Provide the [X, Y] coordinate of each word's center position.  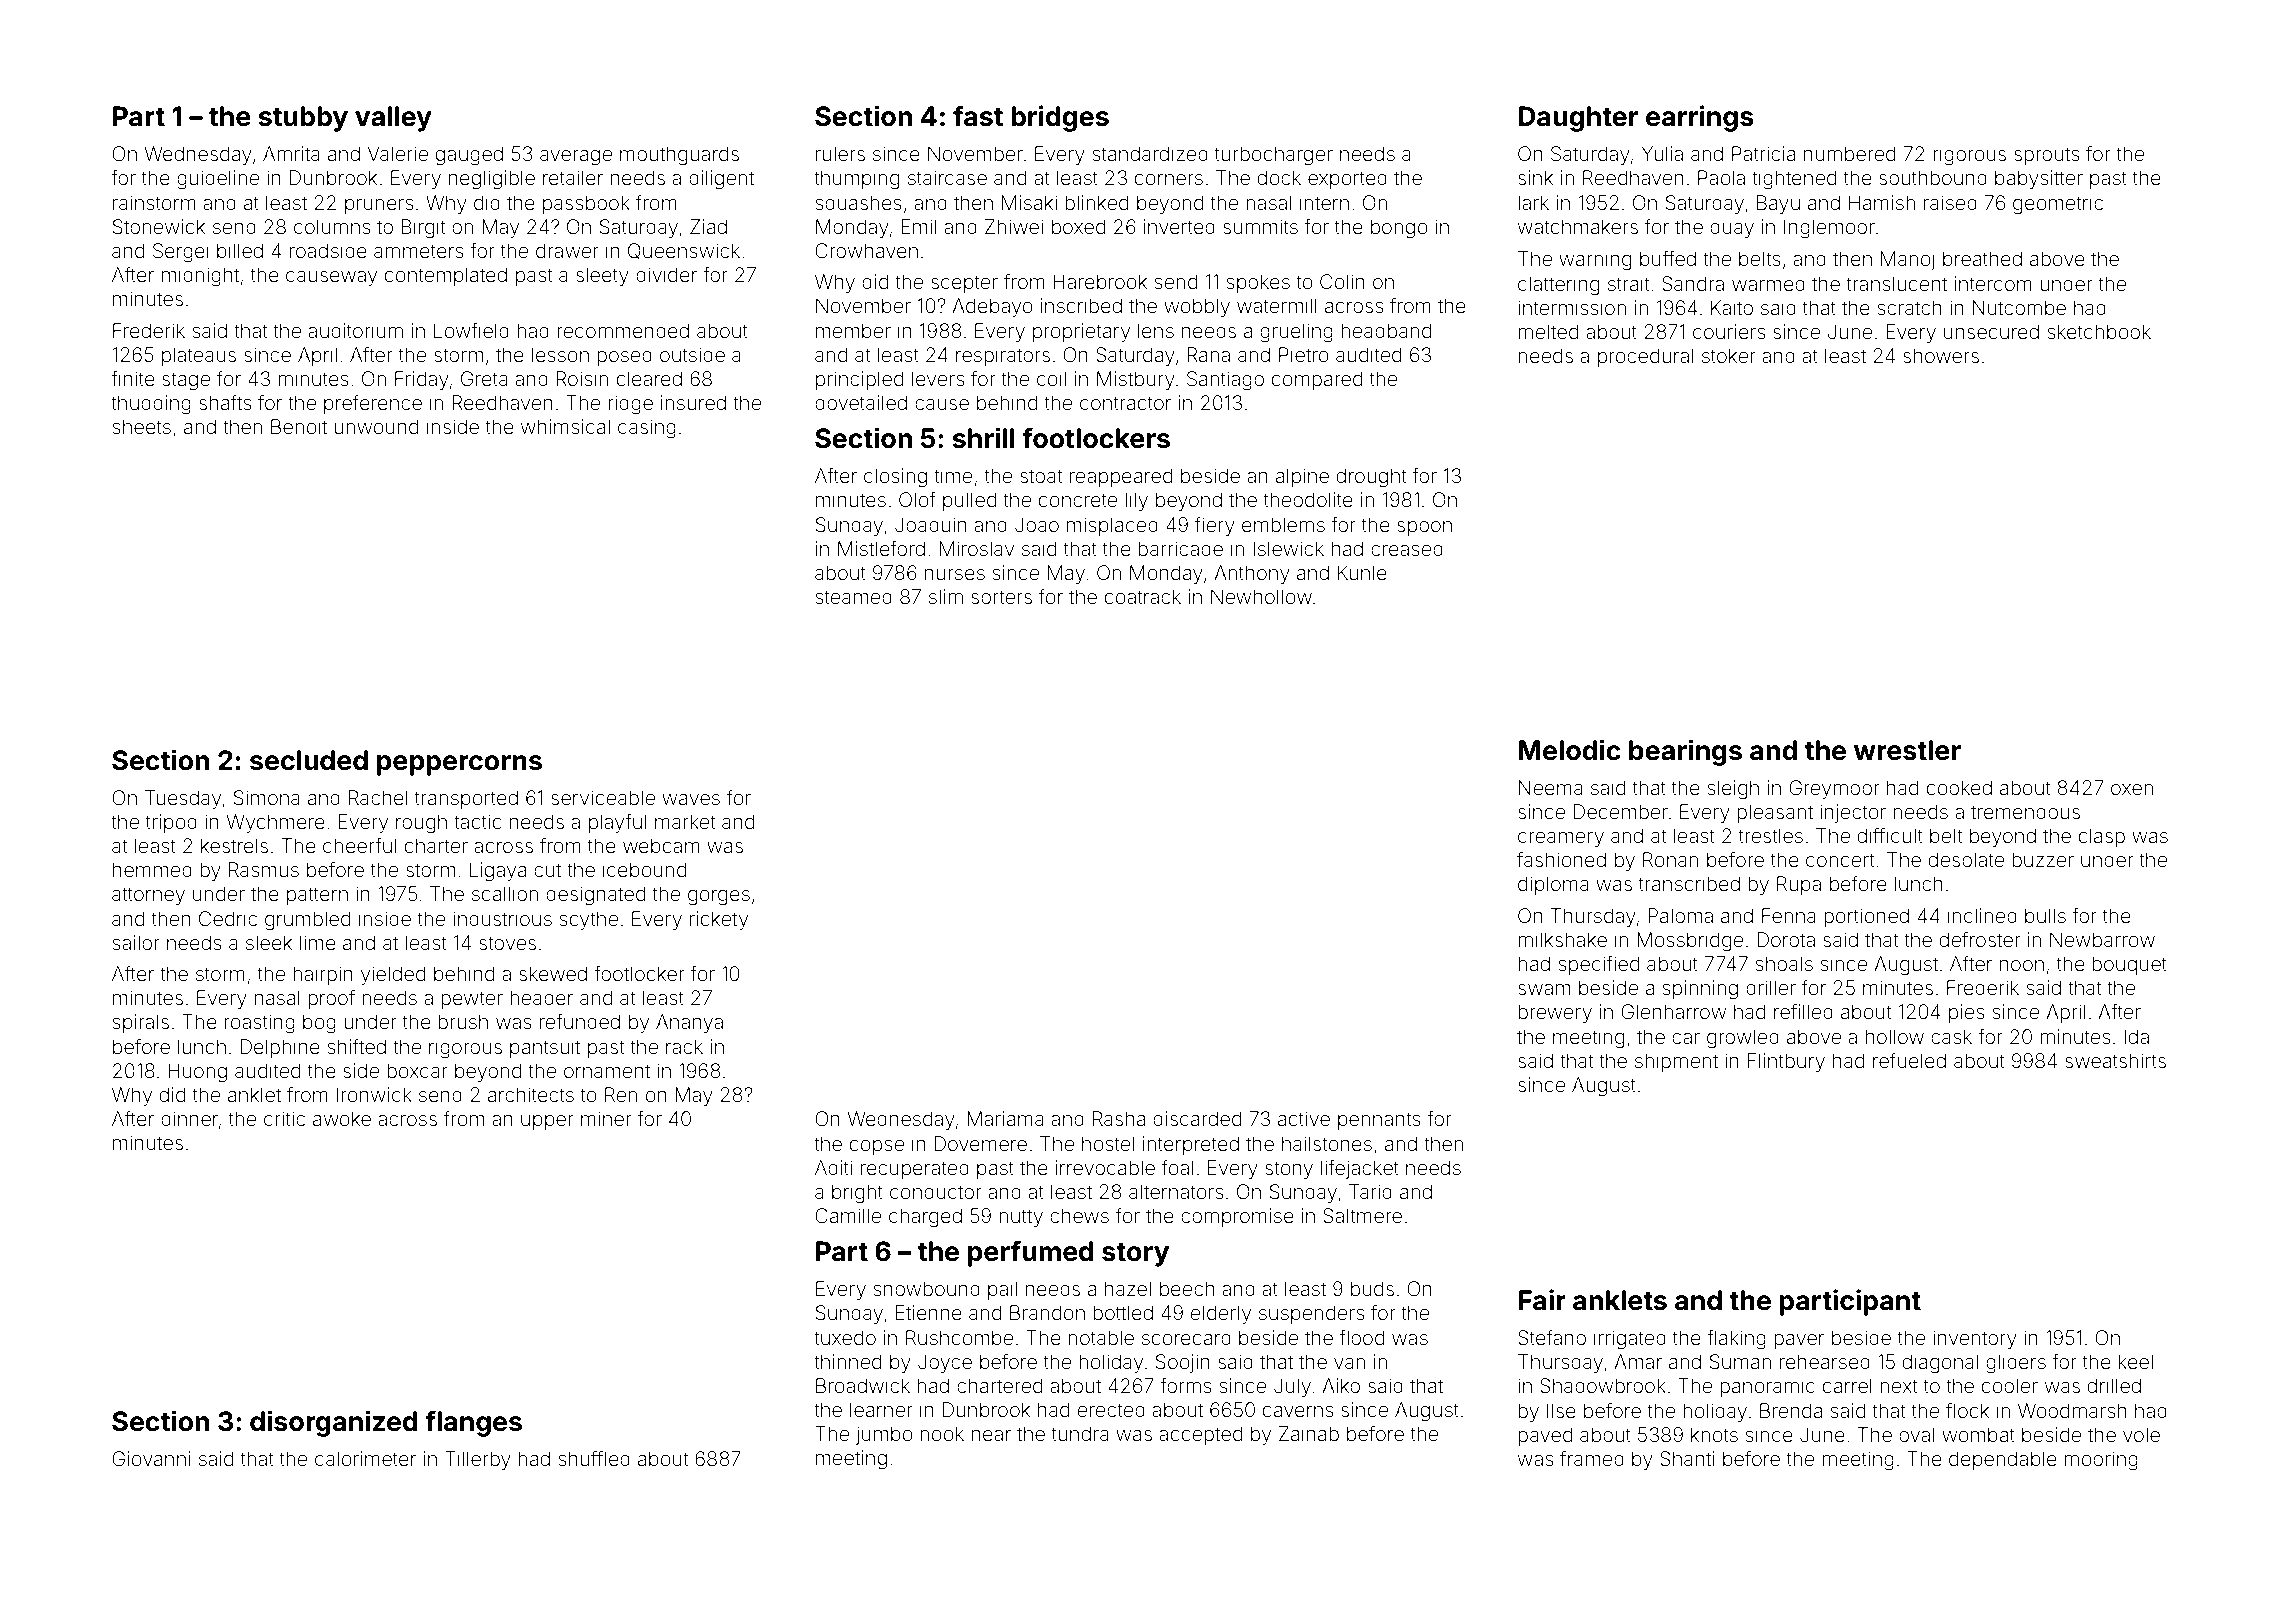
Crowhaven [866, 250]
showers [1941, 355]
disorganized [334, 1423]
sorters [1001, 597]
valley [393, 119]
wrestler [1907, 750]
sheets [141, 426]
